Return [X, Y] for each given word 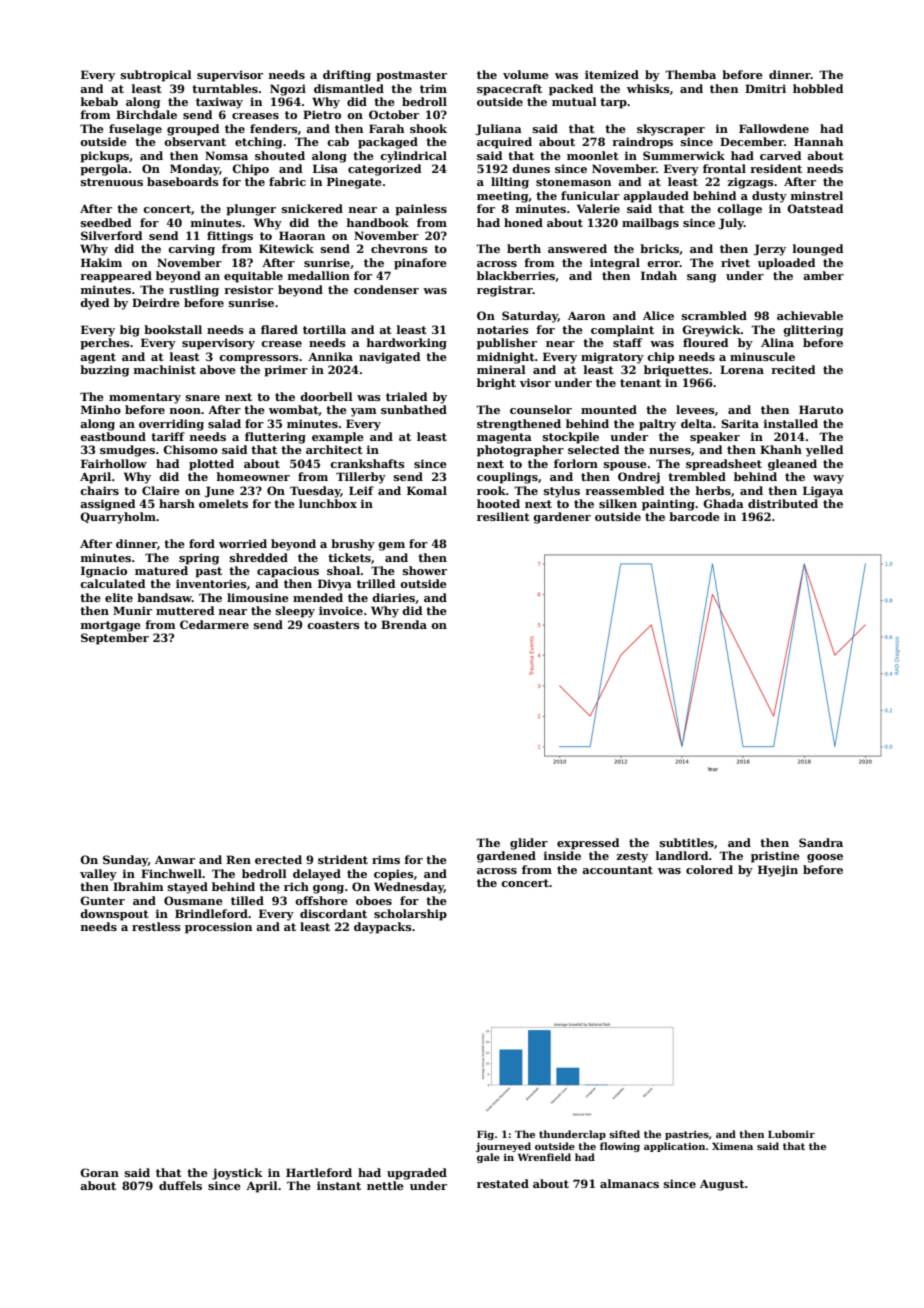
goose [825, 858]
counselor [541, 409]
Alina [777, 342]
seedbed [106, 222]
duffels [180, 1185]
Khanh [781, 449]
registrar [505, 291]
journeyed [503, 1147]
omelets [223, 503]
